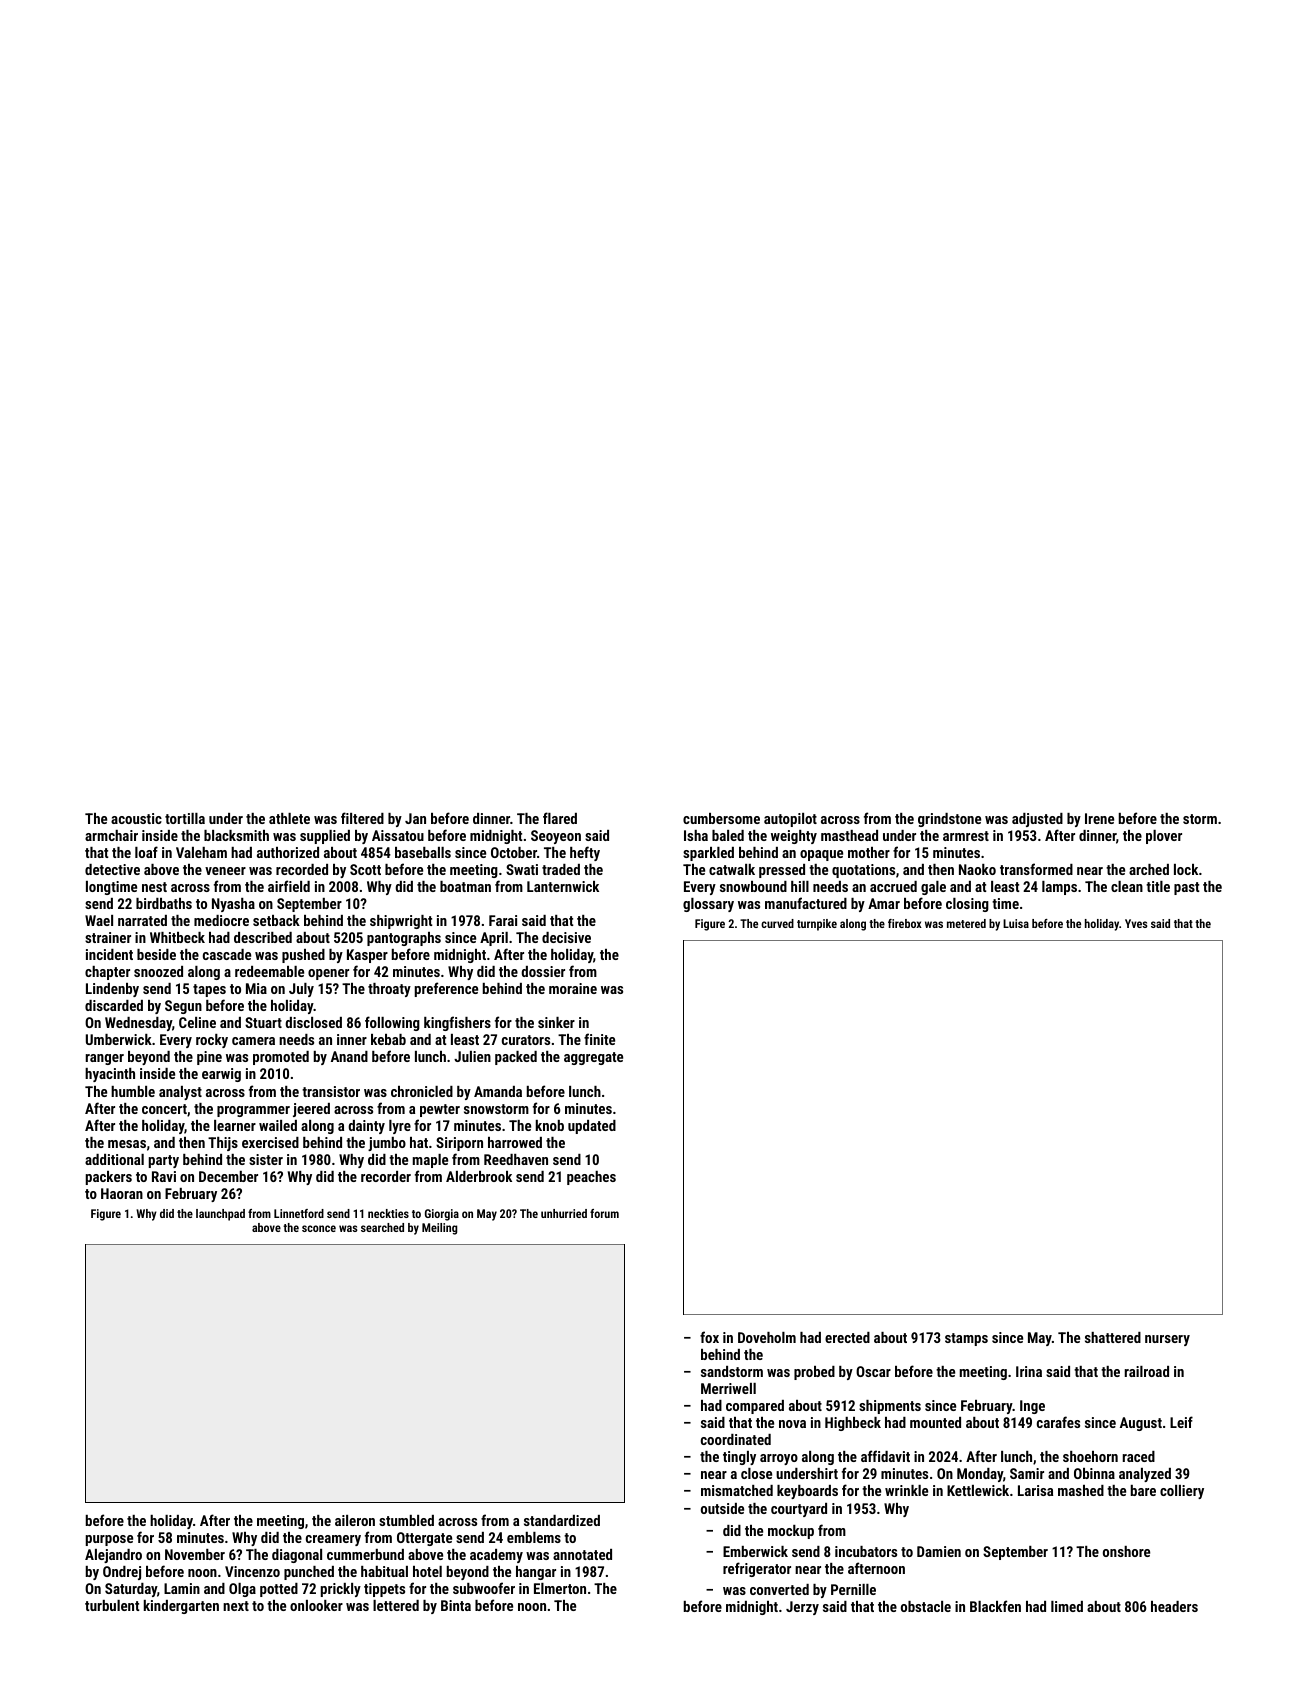  Describe the element at coordinates (439, 1229) in the image. I see `Meiling` at that location.
